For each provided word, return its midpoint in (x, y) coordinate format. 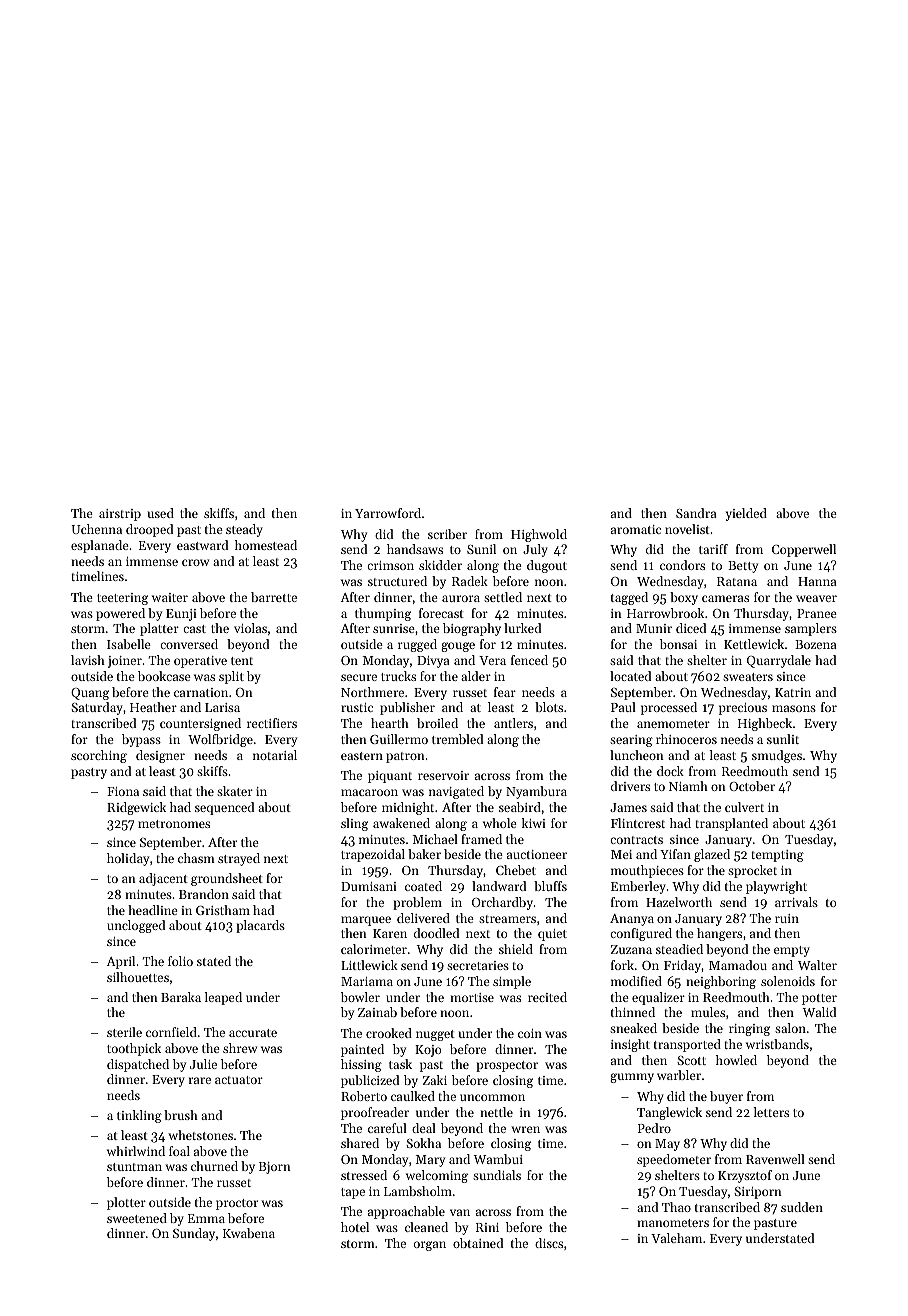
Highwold (539, 535)
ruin (787, 918)
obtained (478, 1243)
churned (214, 1166)
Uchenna (96, 529)
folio (180, 961)
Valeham (676, 1238)
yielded (746, 514)
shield (516, 949)
